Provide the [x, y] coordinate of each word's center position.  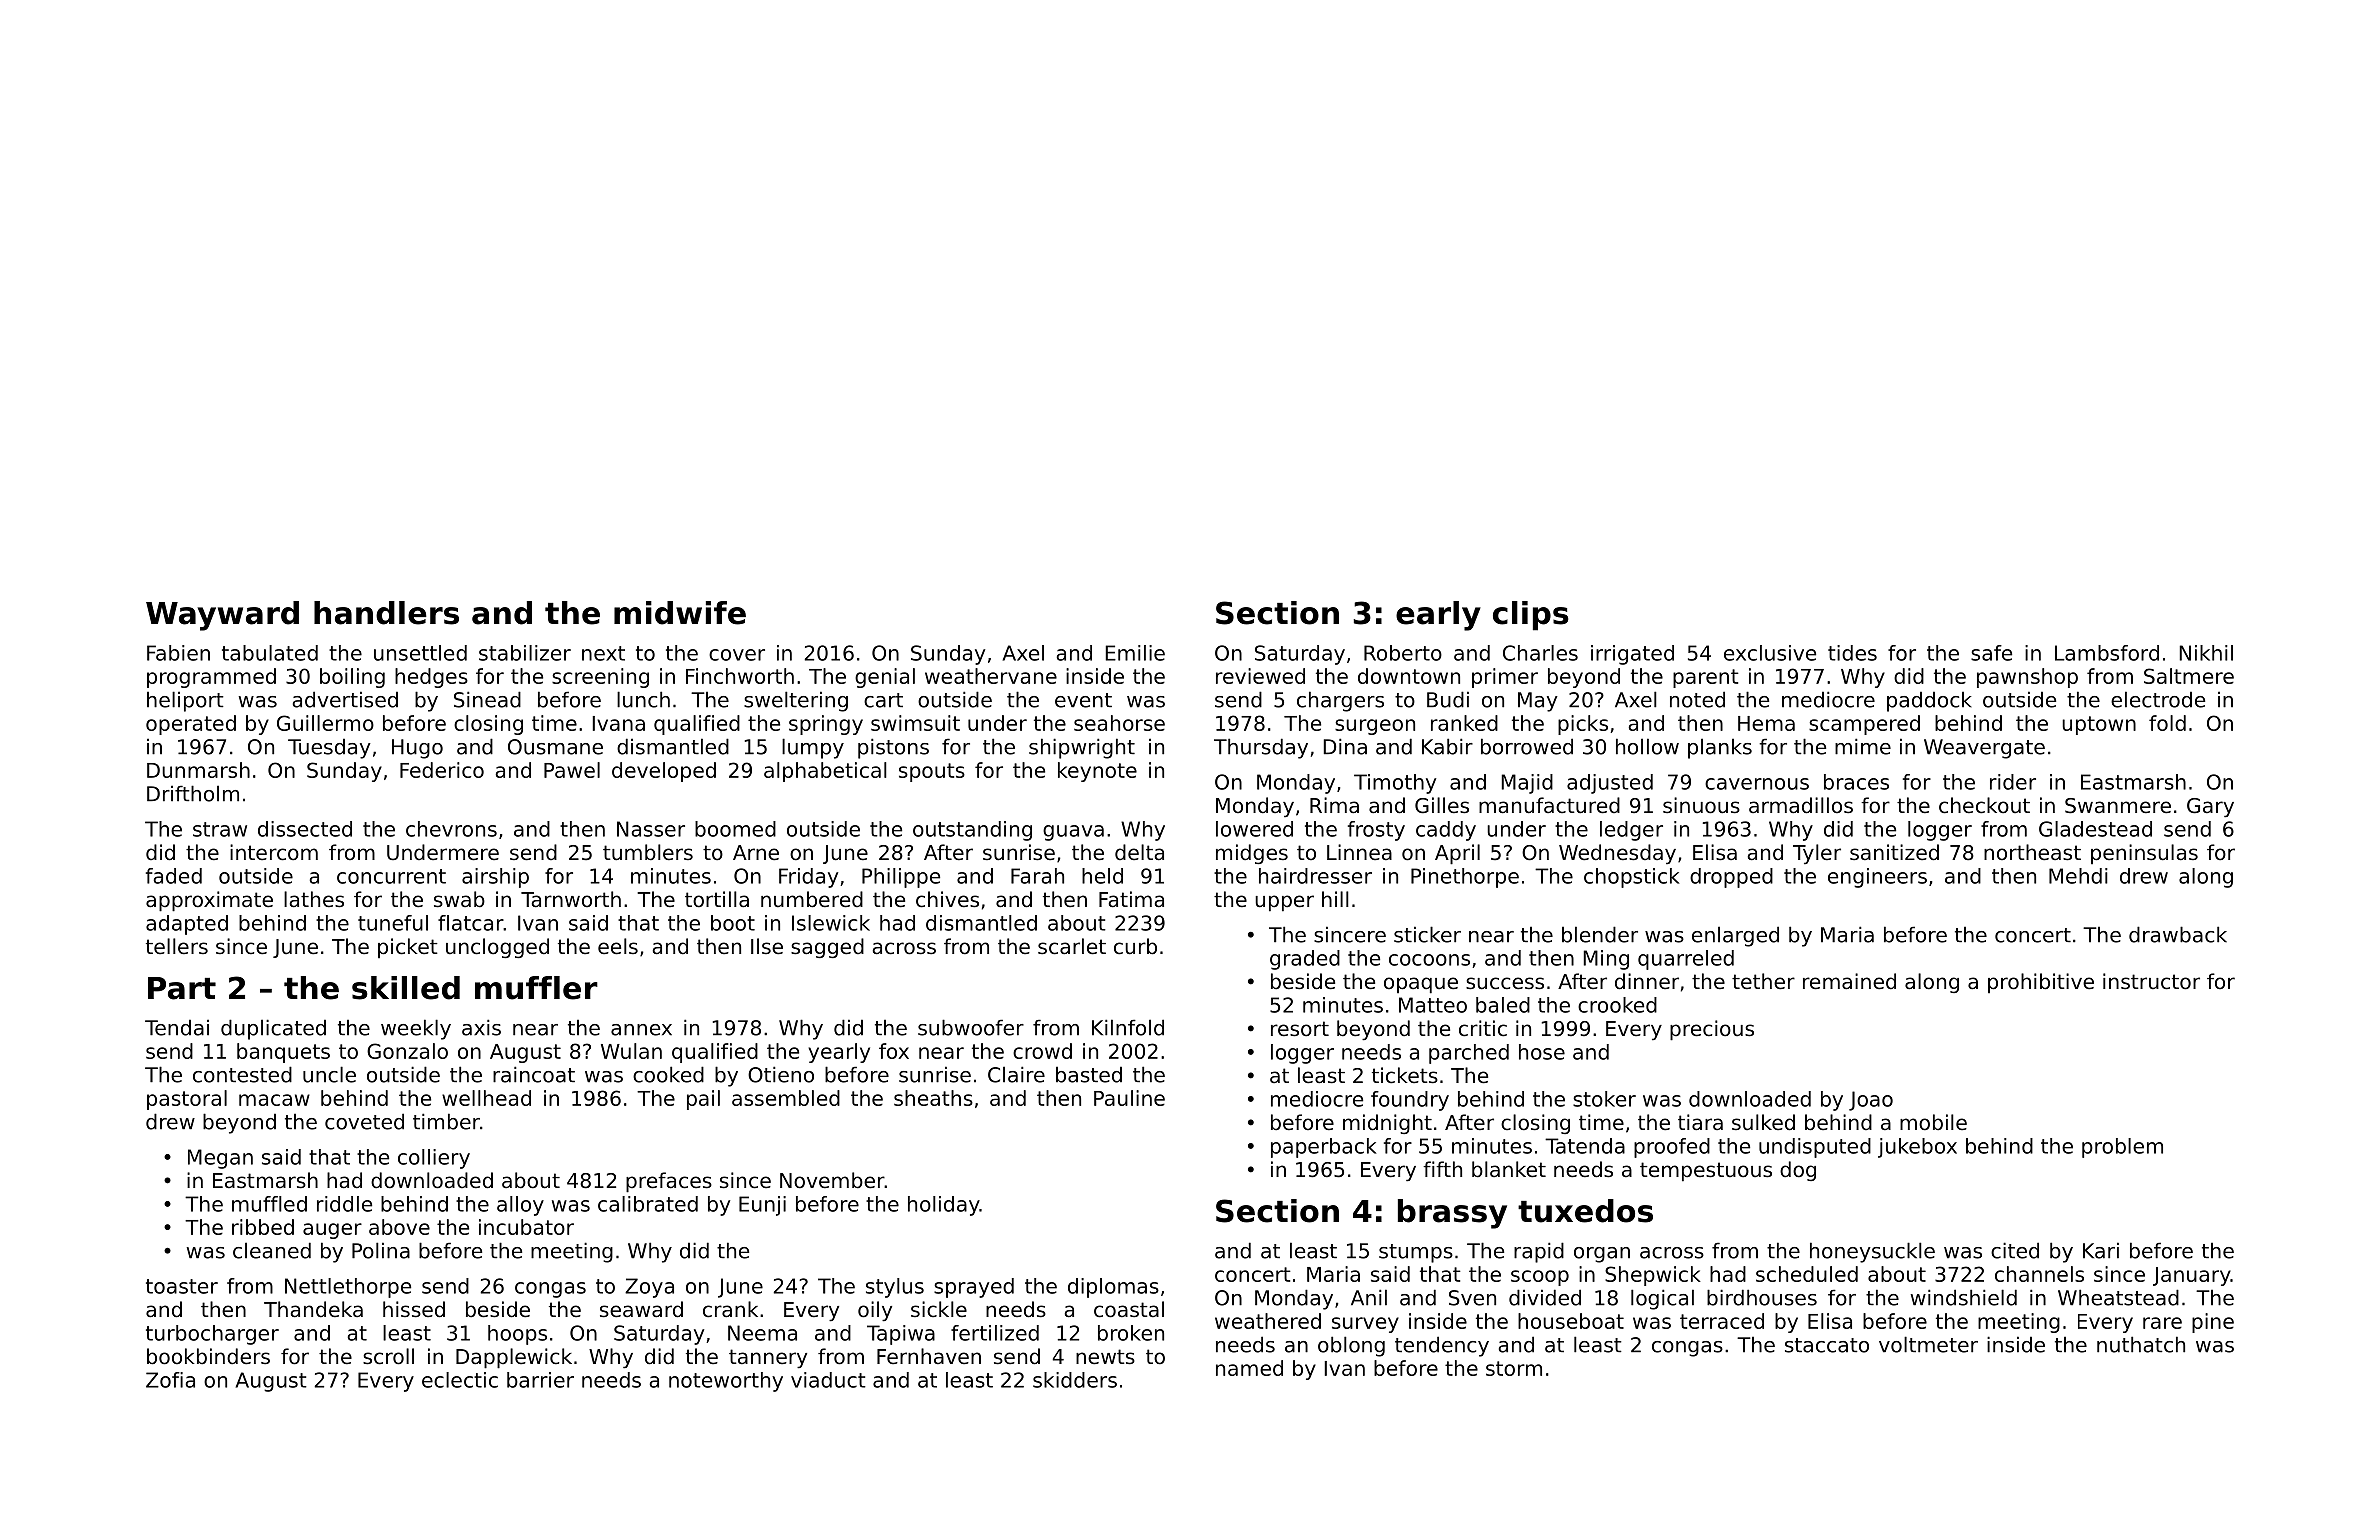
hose [1542, 1052]
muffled [269, 1204]
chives [947, 899]
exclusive [1770, 653]
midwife [680, 613]
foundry [1410, 1101]
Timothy [1395, 784]
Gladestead [2095, 829]
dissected [305, 829]
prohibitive [2041, 983]
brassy [1452, 1214]
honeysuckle [1872, 1252]
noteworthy [726, 1382]
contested [242, 1074]
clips [1531, 616]
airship [495, 878]
